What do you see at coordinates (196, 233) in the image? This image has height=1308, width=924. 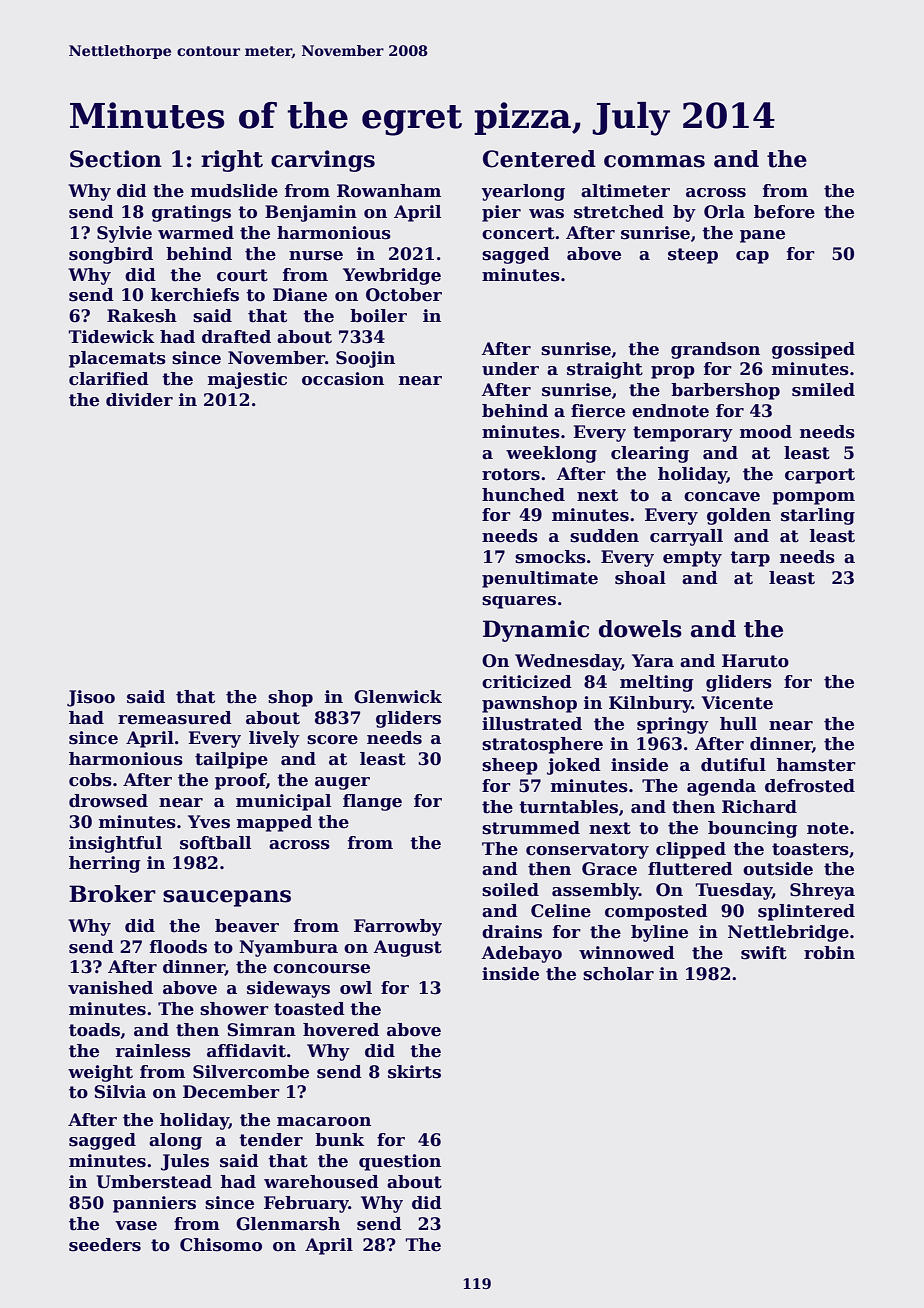 I see `warmed` at bounding box center [196, 233].
